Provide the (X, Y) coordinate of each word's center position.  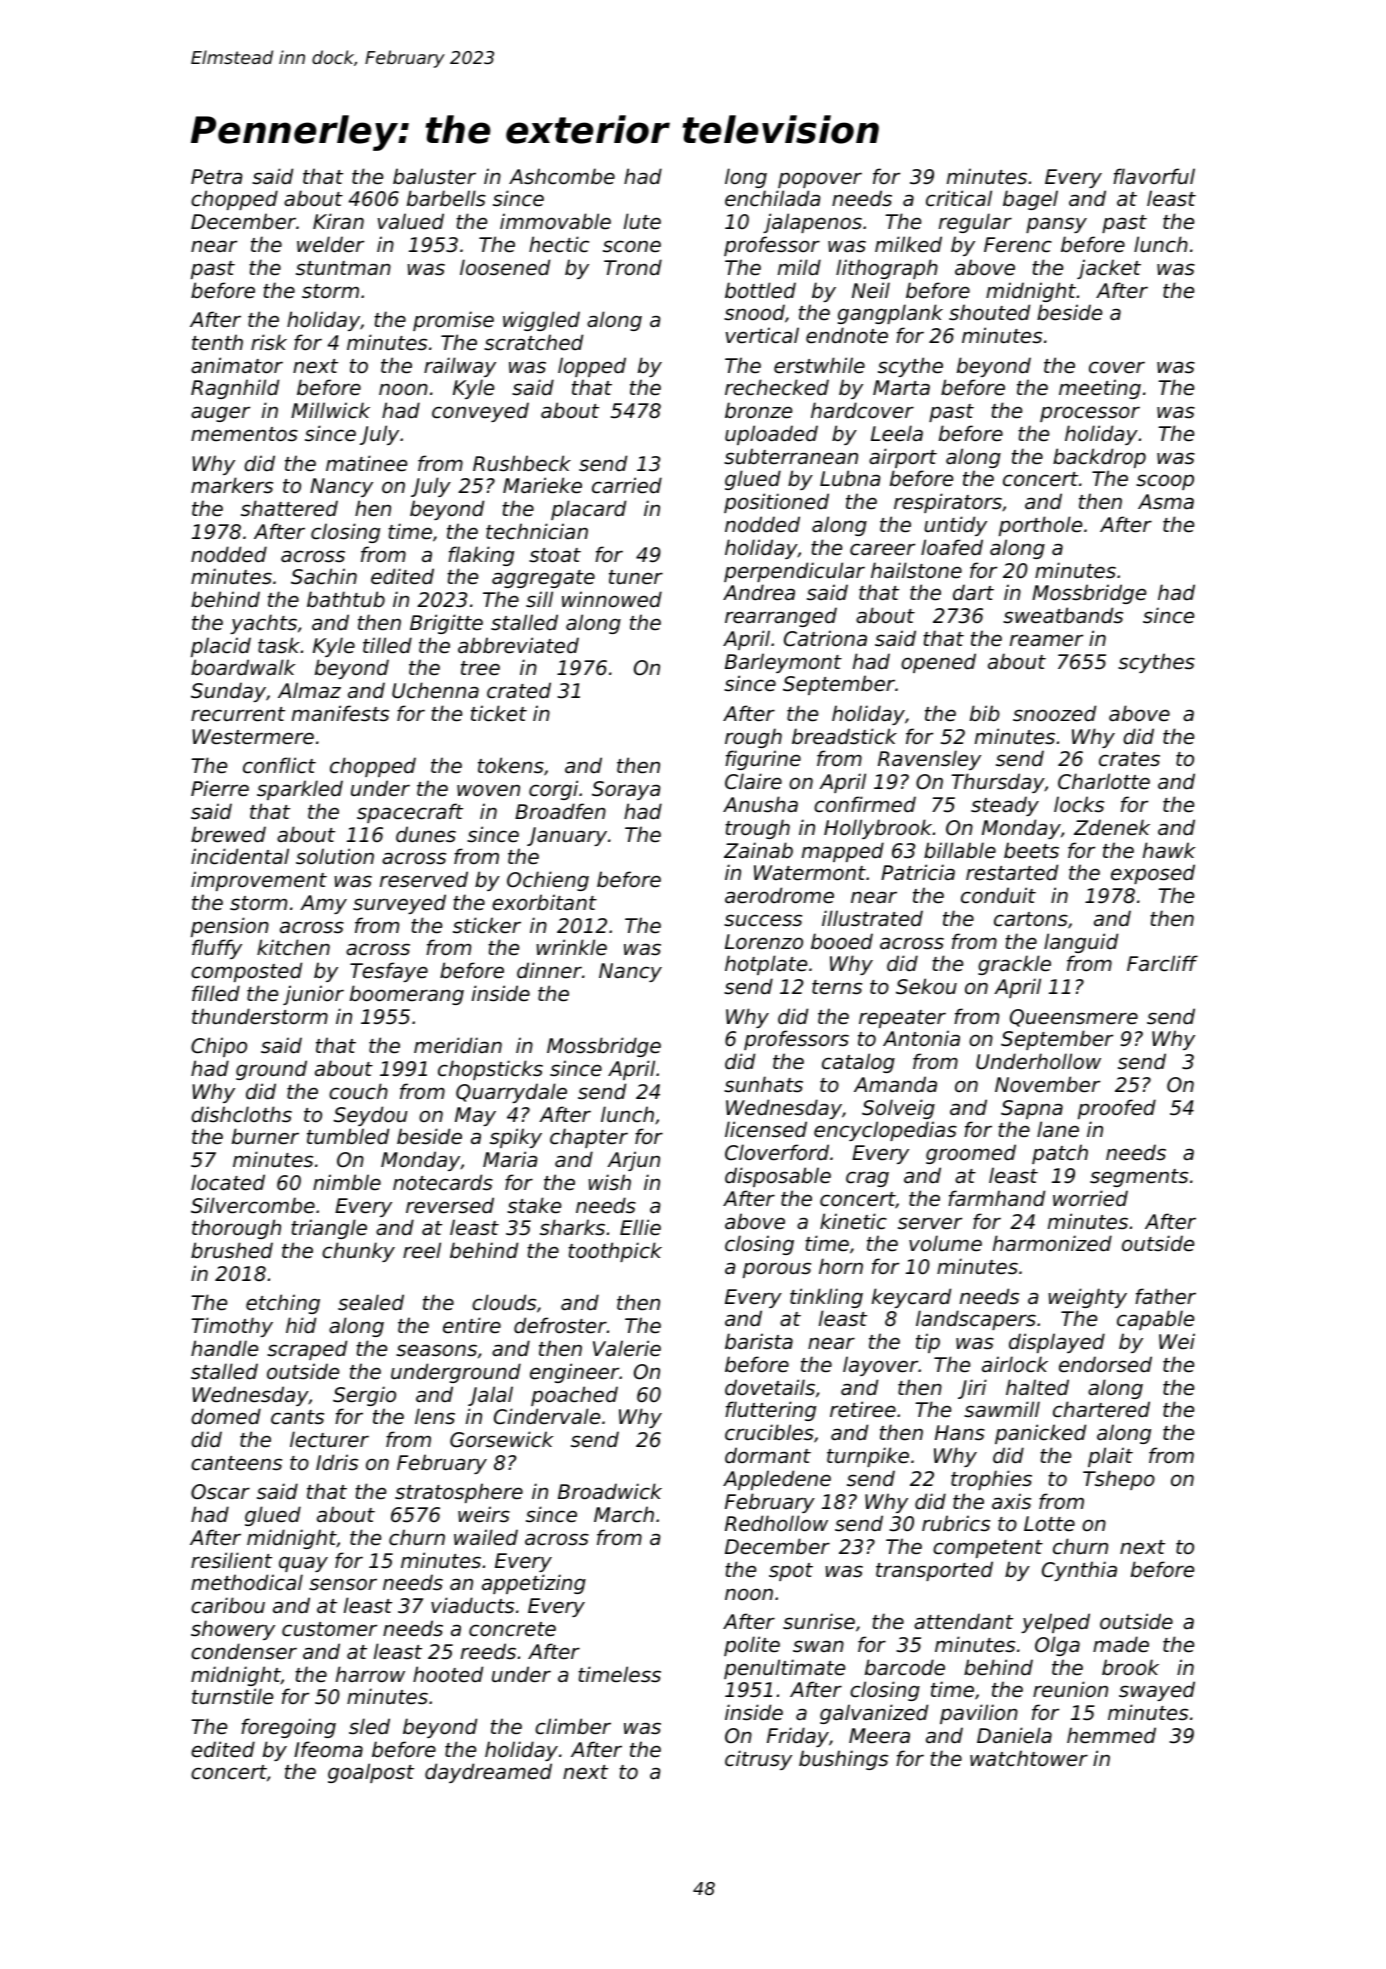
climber (573, 1726)
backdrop (1099, 458)
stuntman (343, 268)
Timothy (232, 1327)
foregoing (288, 1728)
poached (574, 1396)
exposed (1153, 874)
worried (1090, 1198)
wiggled (541, 321)
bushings (843, 1760)
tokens (511, 765)
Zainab (758, 850)
